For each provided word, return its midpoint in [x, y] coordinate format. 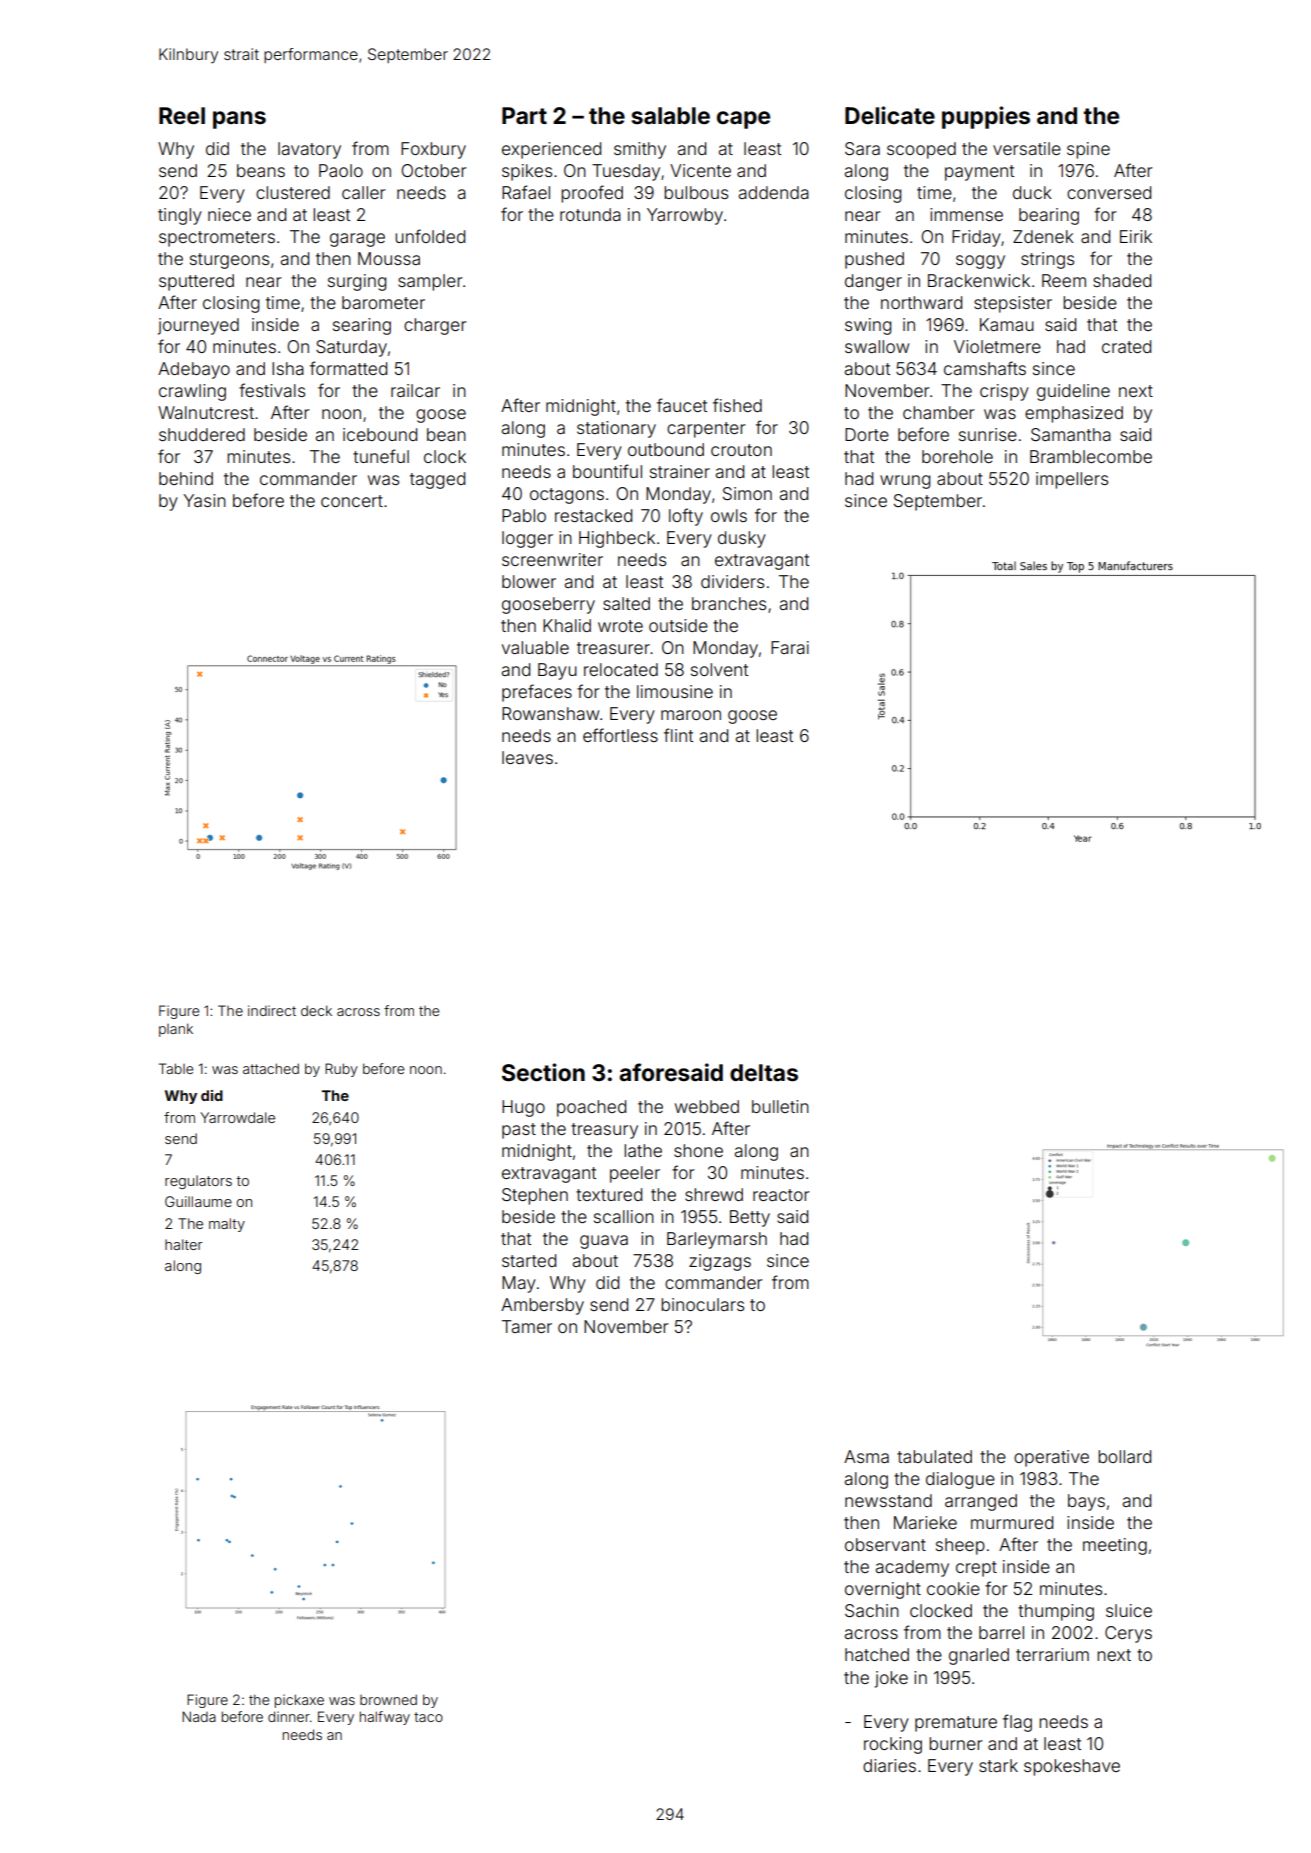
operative [1051, 1458]
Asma [866, 1456]
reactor [781, 1195]
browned [388, 1699]
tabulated [934, 1456]
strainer [680, 471]
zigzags [720, 1262]
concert [352, 501]
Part [524, 116]
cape [743, 120]
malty [227, 1225]
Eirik [1136, 236]
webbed [707, 1106]
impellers [1072, 480]
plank [176, 1030]
